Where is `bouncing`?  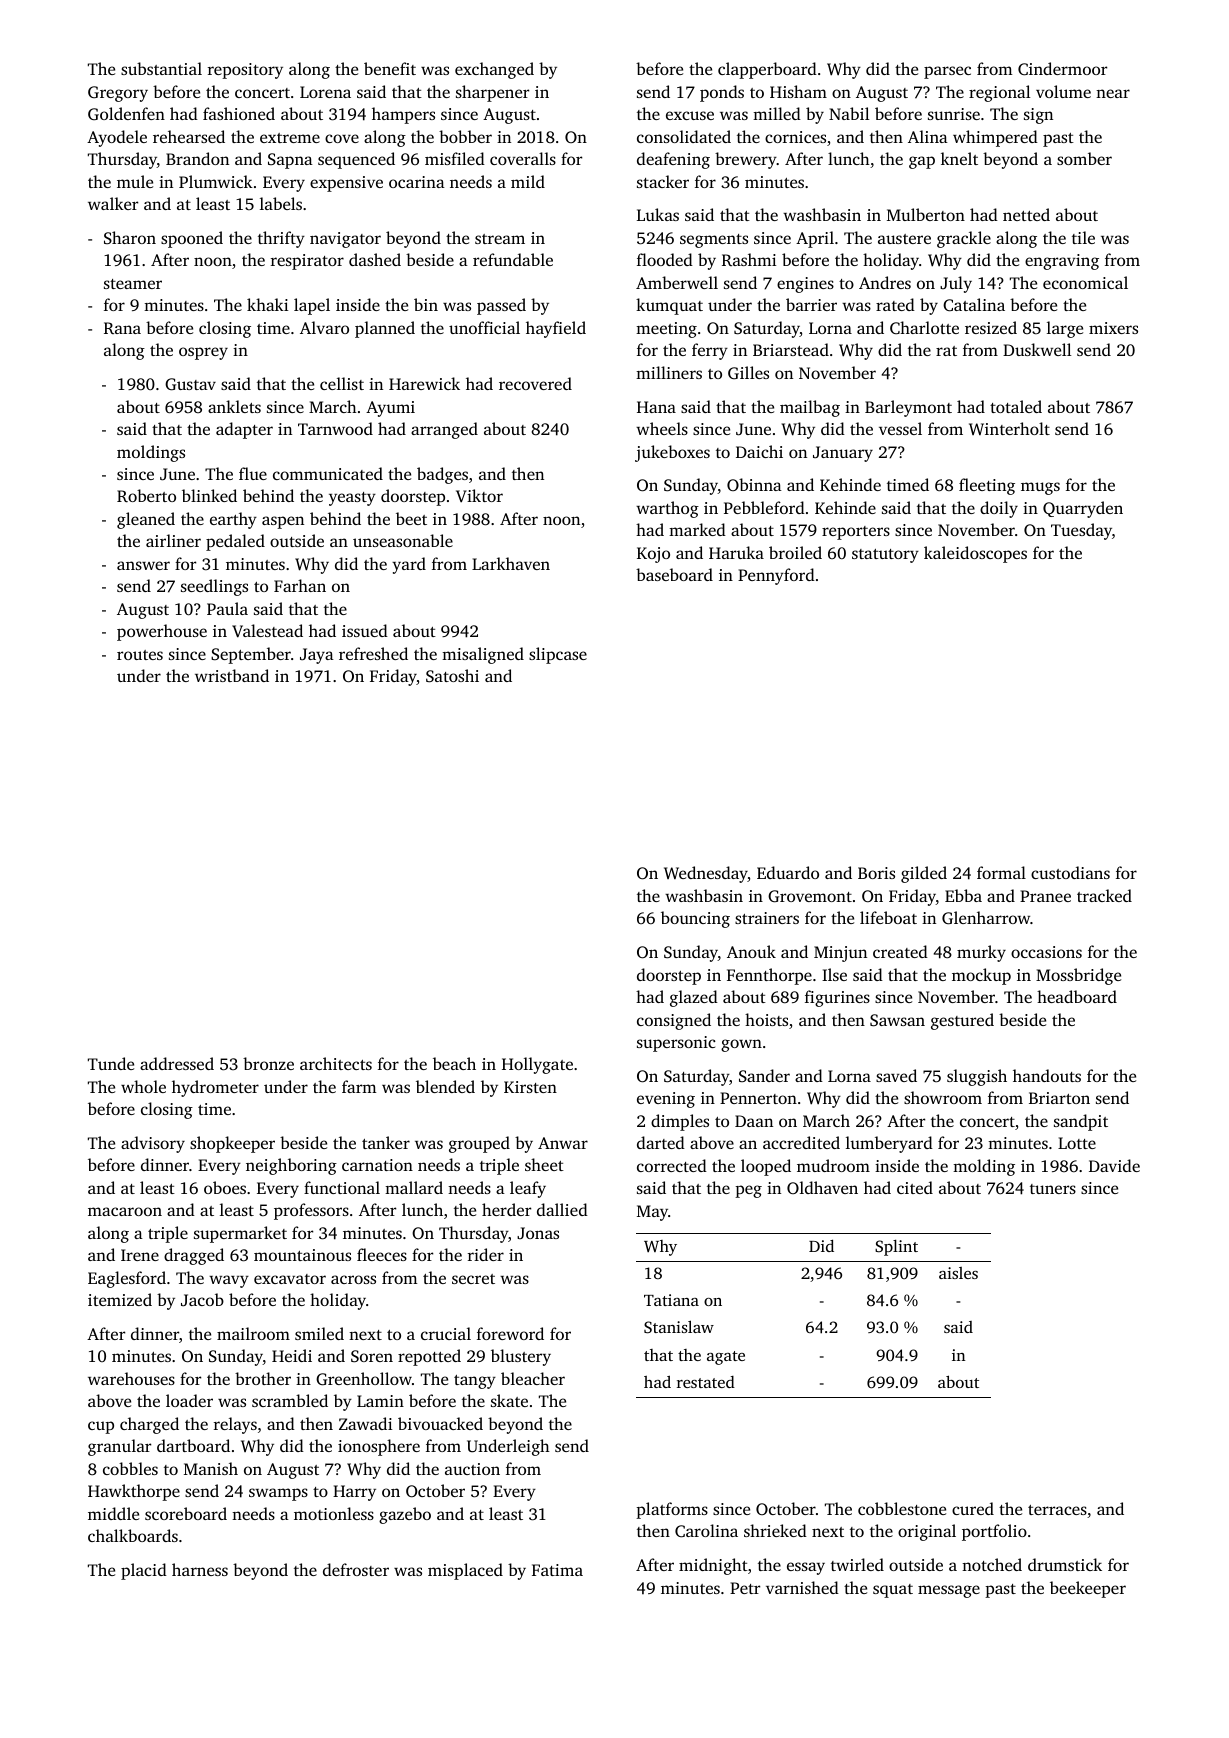 bouncing is located at coordinates (695, 919).
